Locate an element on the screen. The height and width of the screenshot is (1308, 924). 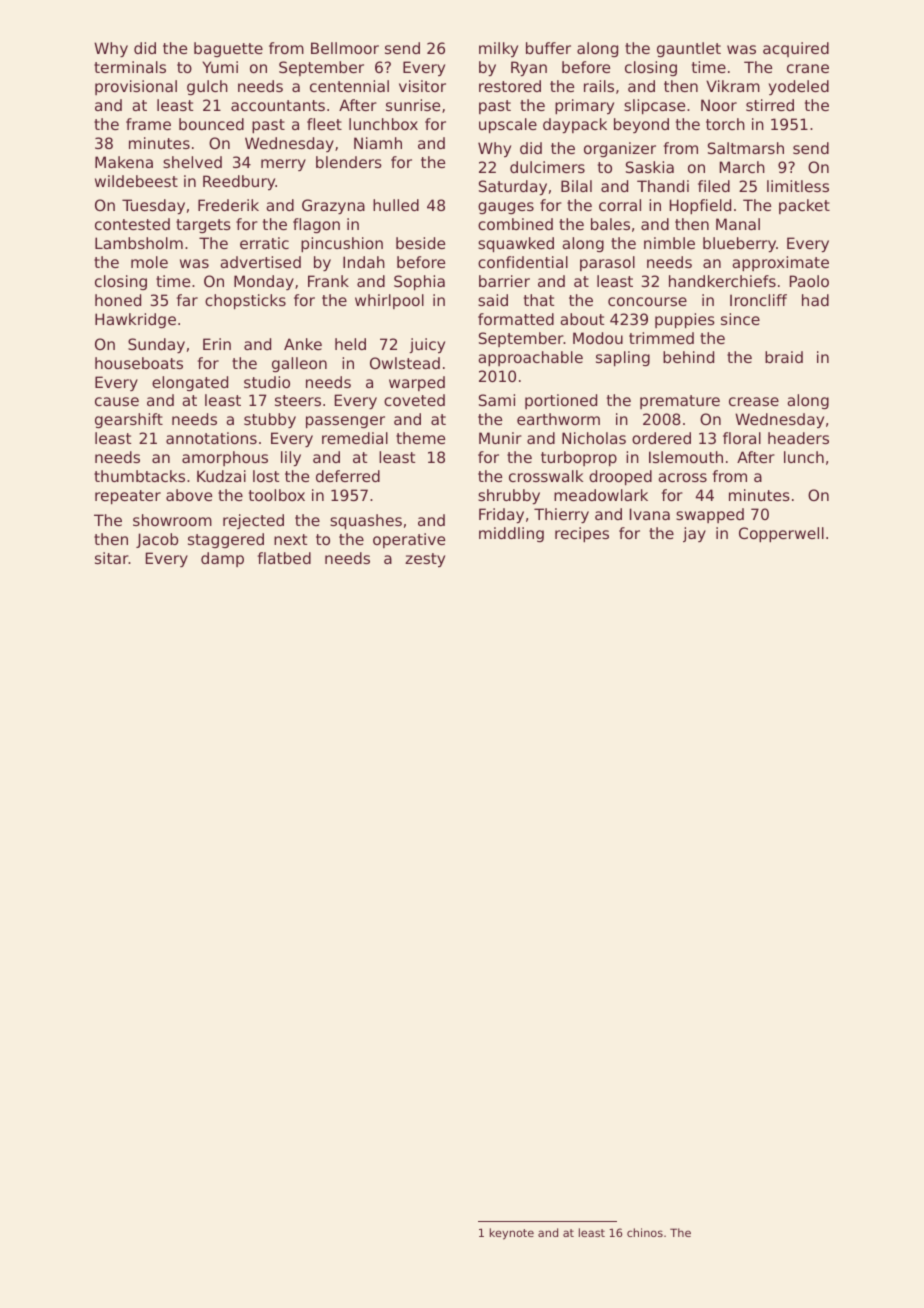
far is located at coordinates (187, 300).
